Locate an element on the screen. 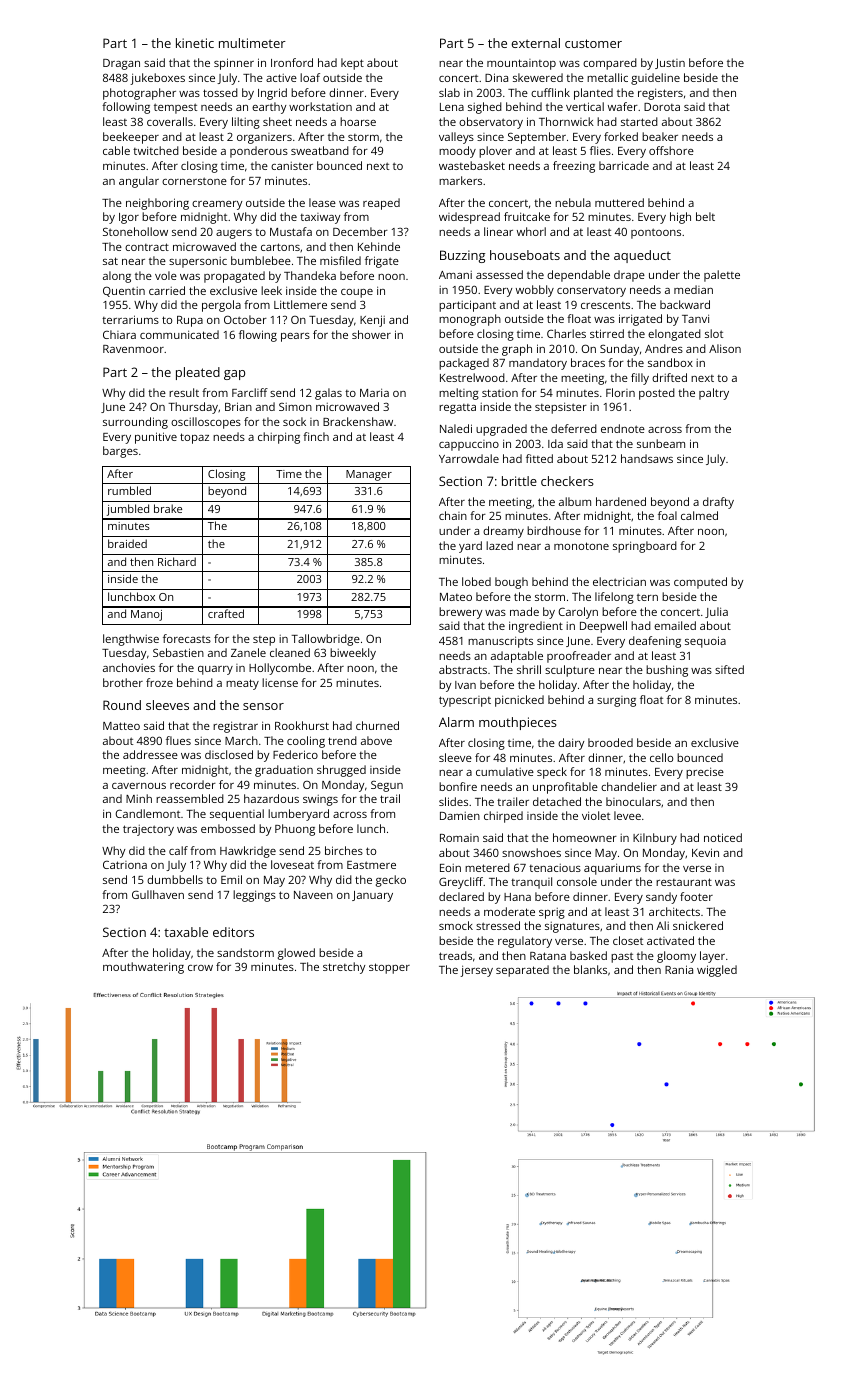 This screenshot has height=1400, width=849. shrugged is located at coordinates (341, 771).
